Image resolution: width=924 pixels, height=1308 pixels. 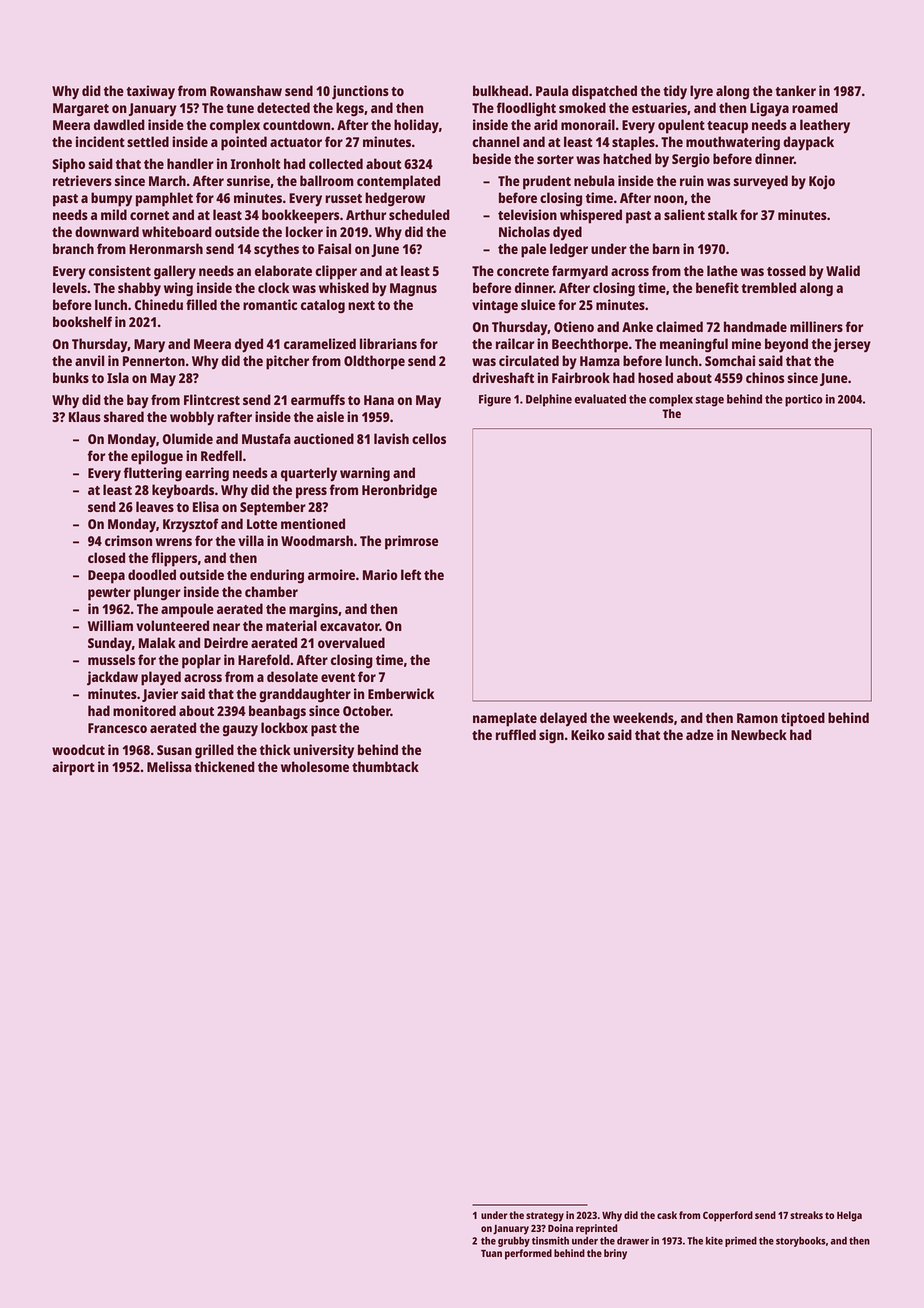 I want to click on Keiko, so click(x=588, y=734).
